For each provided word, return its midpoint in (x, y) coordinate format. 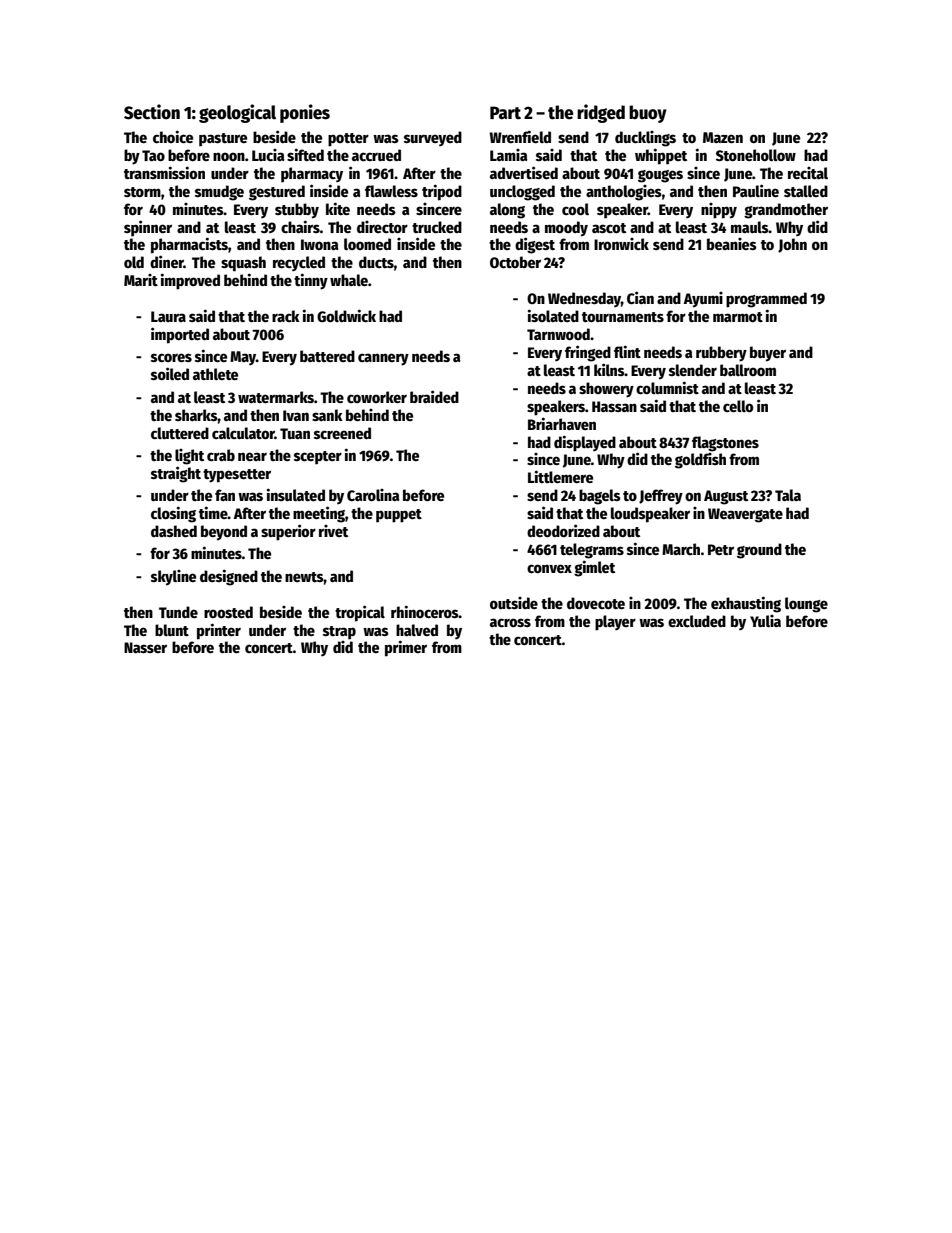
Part (505, 113)
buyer (768, 354)
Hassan (614, 406)
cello (738, 406)
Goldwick (346, 315)
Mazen (723, 137)
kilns (609, 369)
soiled (170, 373)
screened (342, 433)
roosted (228, 612)
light (189, 457)
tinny (311, 281)
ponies (305, 113)
